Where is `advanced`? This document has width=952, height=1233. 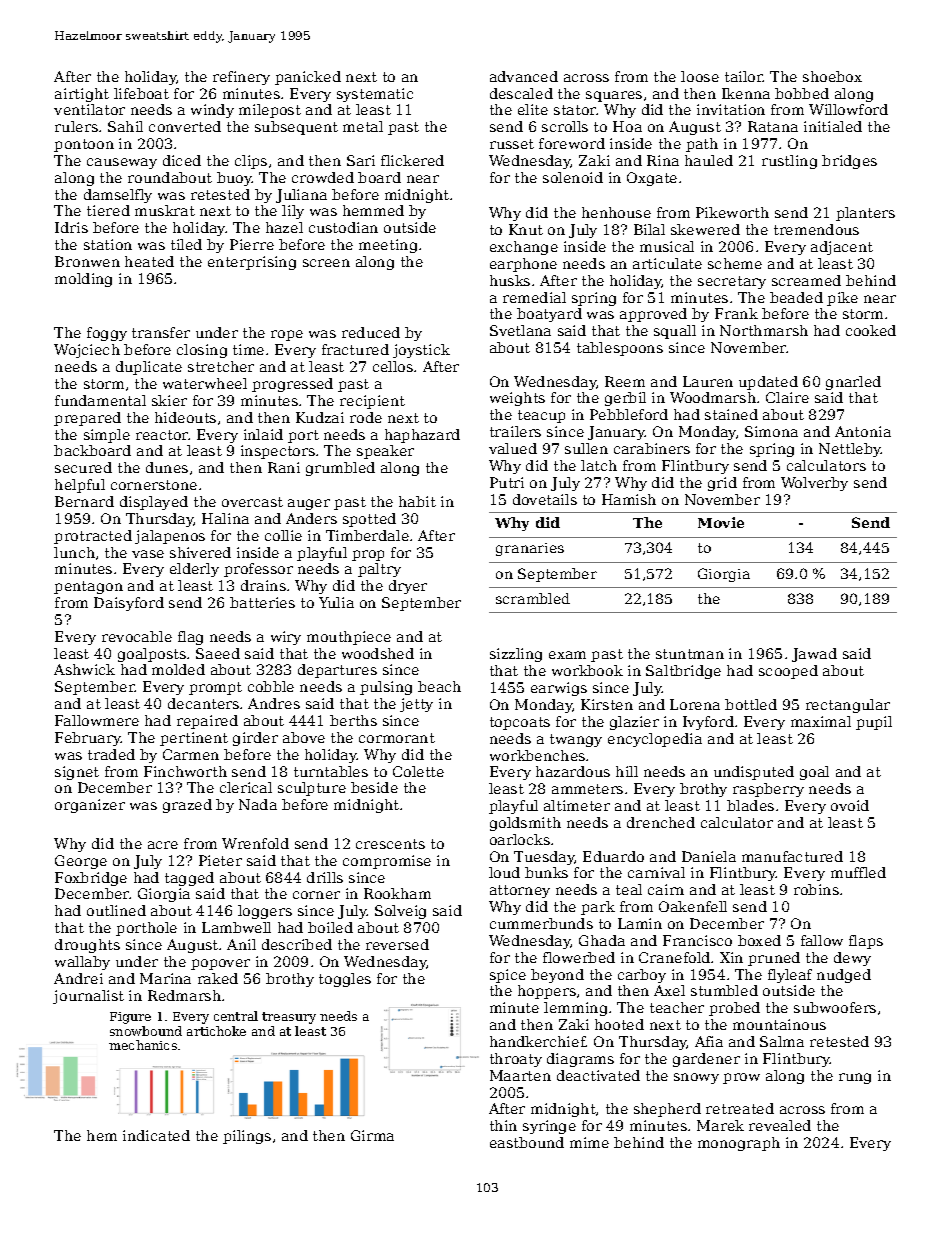 advanced is located at coordinates (524, 76).
